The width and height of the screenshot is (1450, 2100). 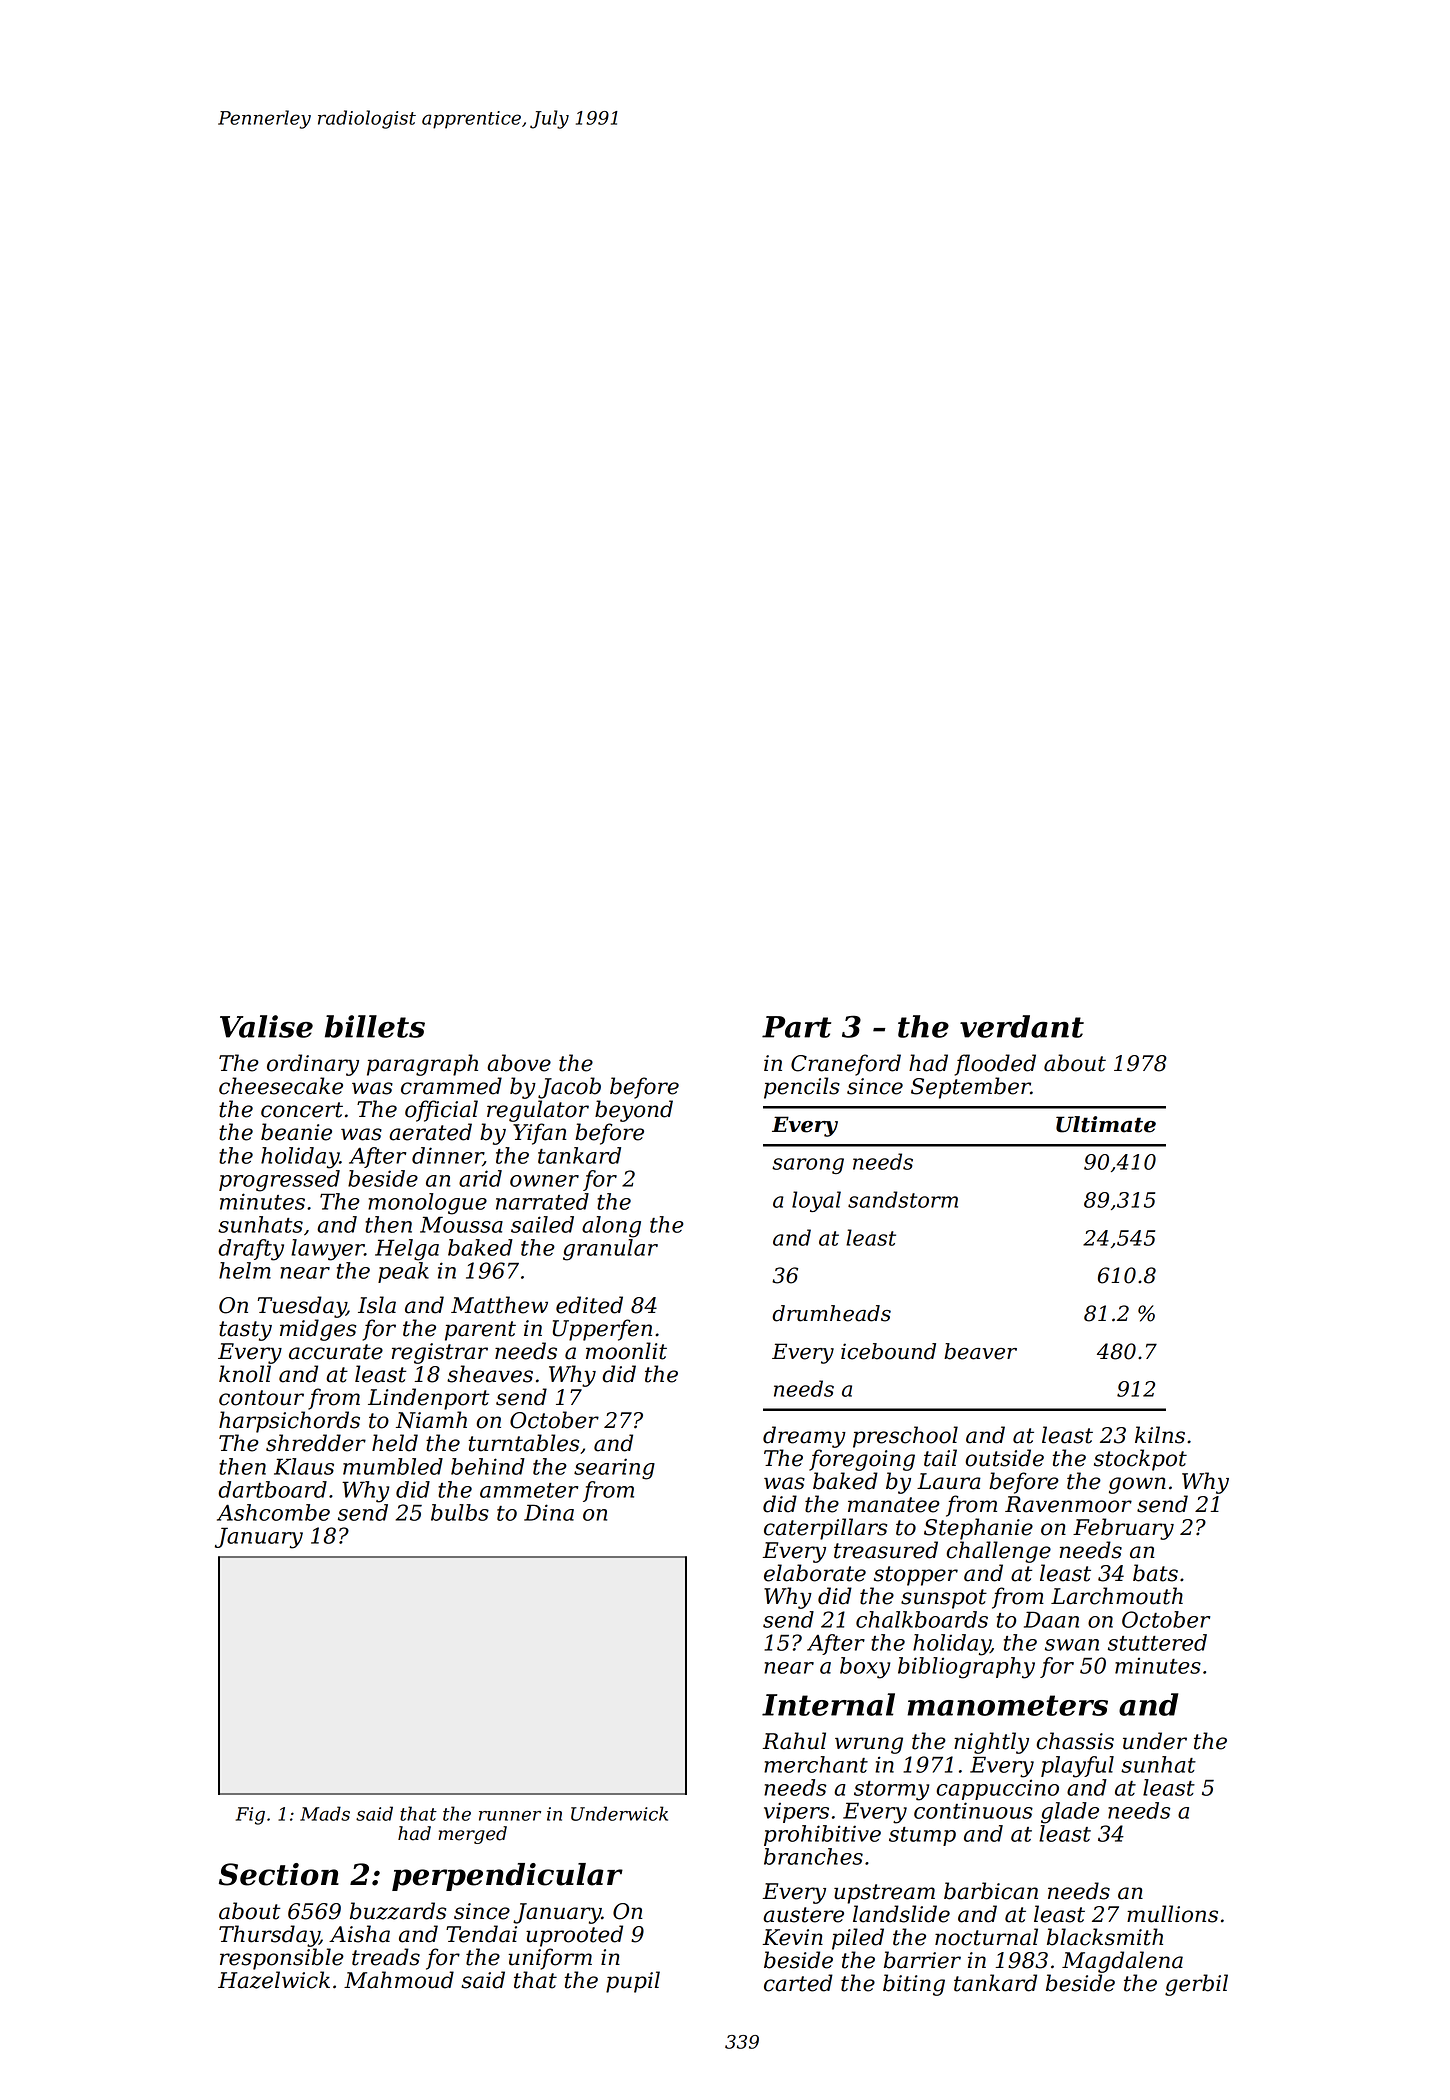 What do you see at coordinates (816, 1201) in the screenshot?
I see `loyal` at bounding box center [816, 1201].
